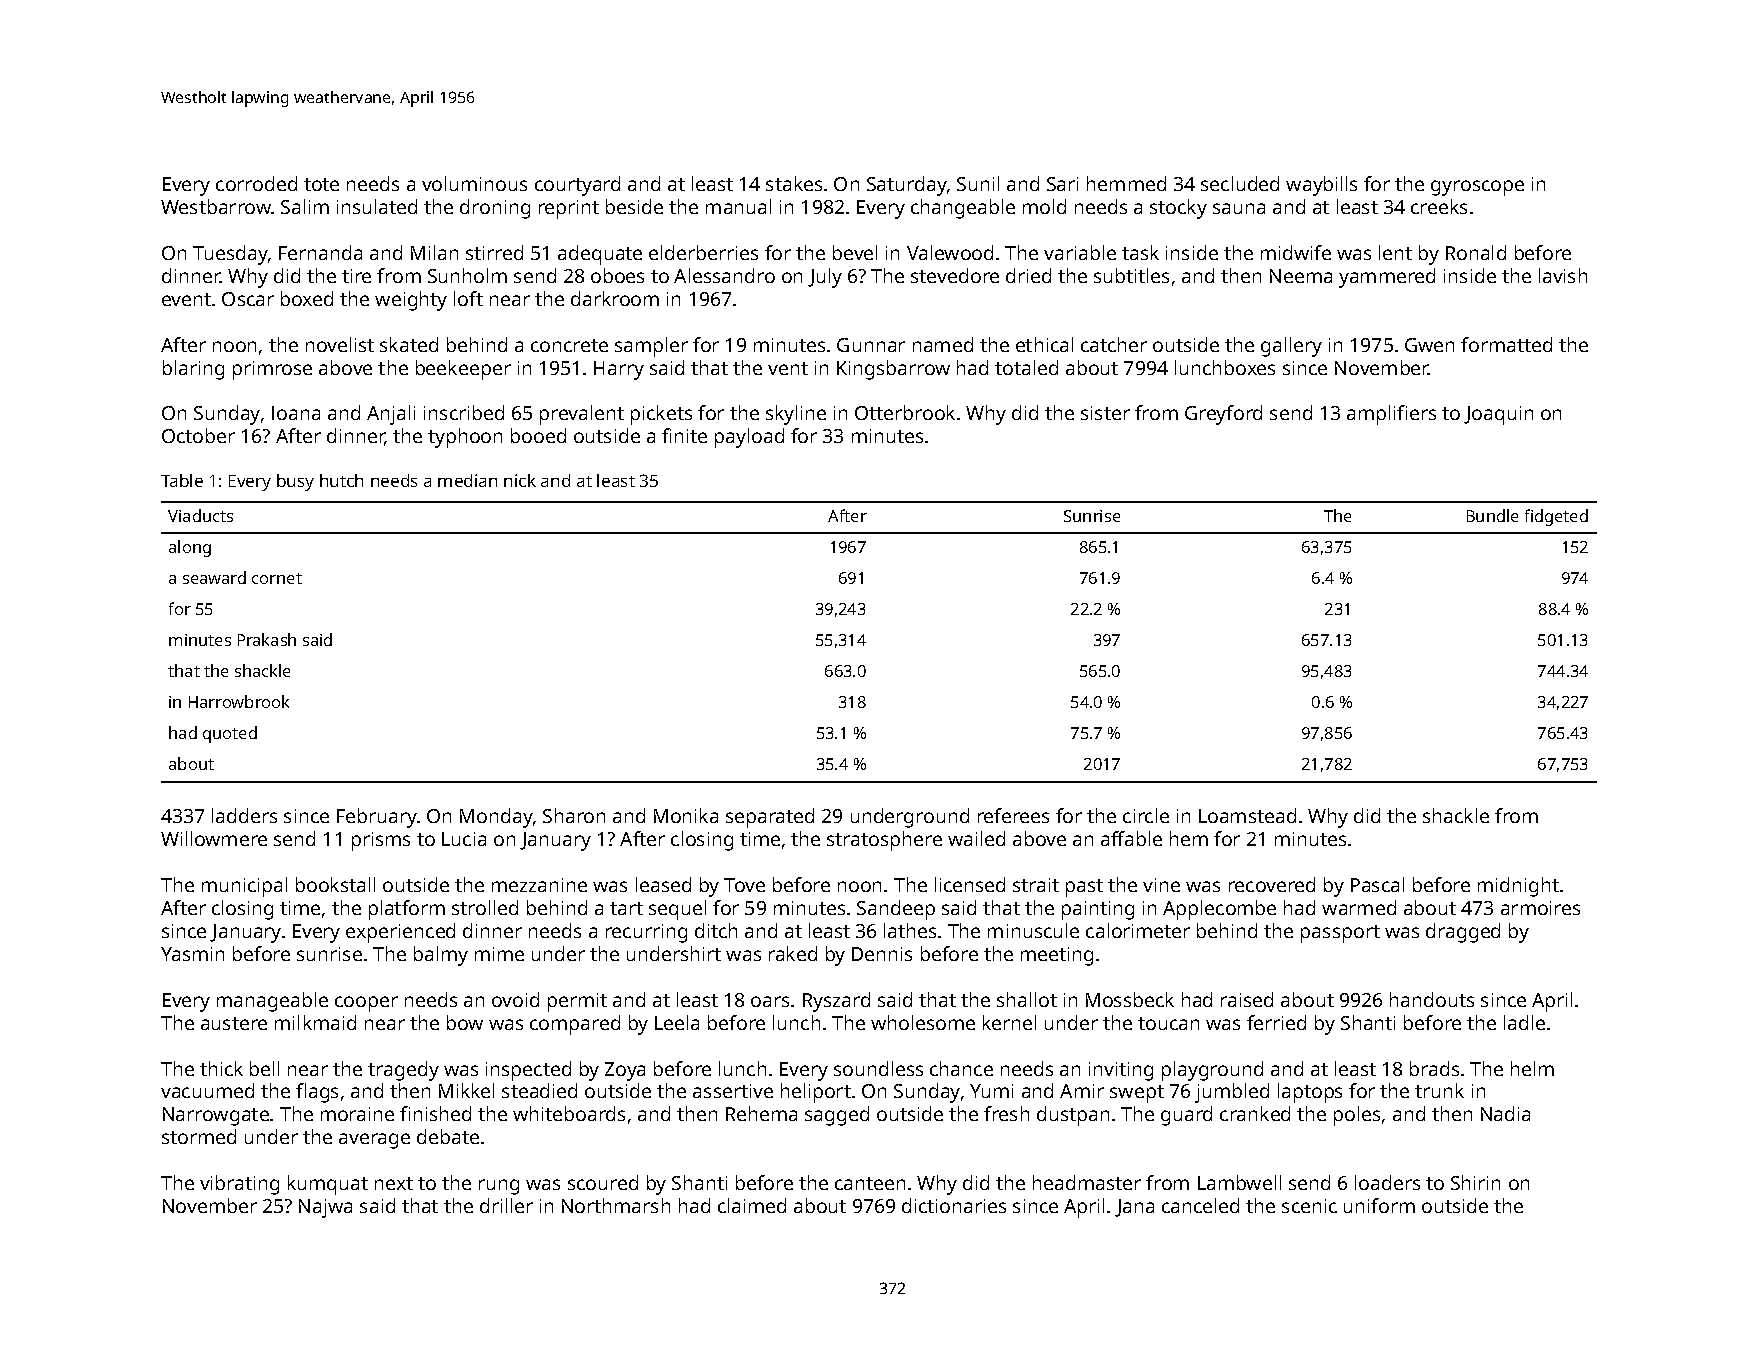 This screenshot has width=1758, height=1358. I want to click on February, so click(377, 818).
